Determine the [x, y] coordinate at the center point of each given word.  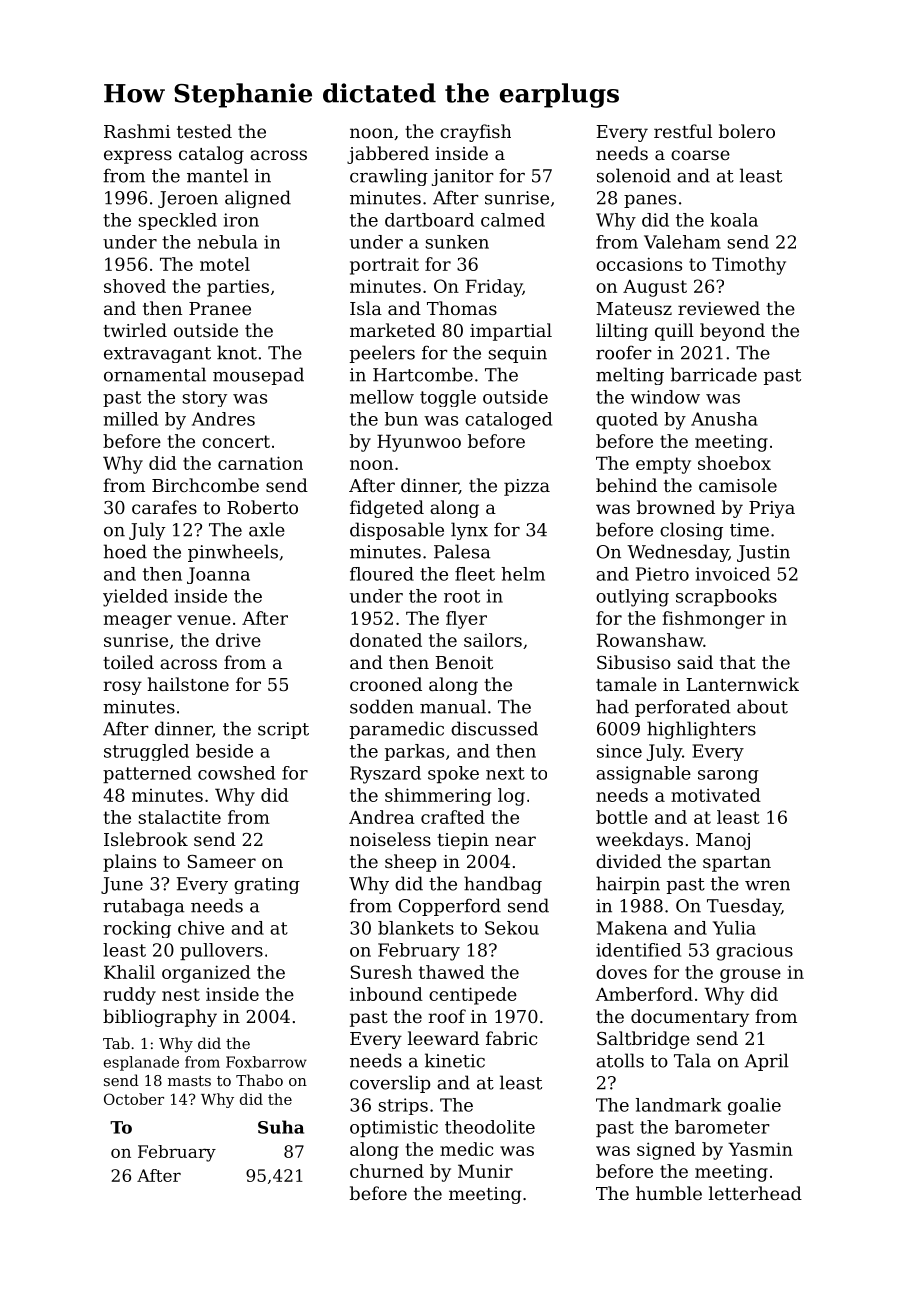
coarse [700, 155]
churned [387, 1171]
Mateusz [634, 308]
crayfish [475, 133]
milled [130, 419]
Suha [281, 1127]
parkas [414, 752]
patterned [147, 774]
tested [204, 131]
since [619, 751]
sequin [517, 354]
